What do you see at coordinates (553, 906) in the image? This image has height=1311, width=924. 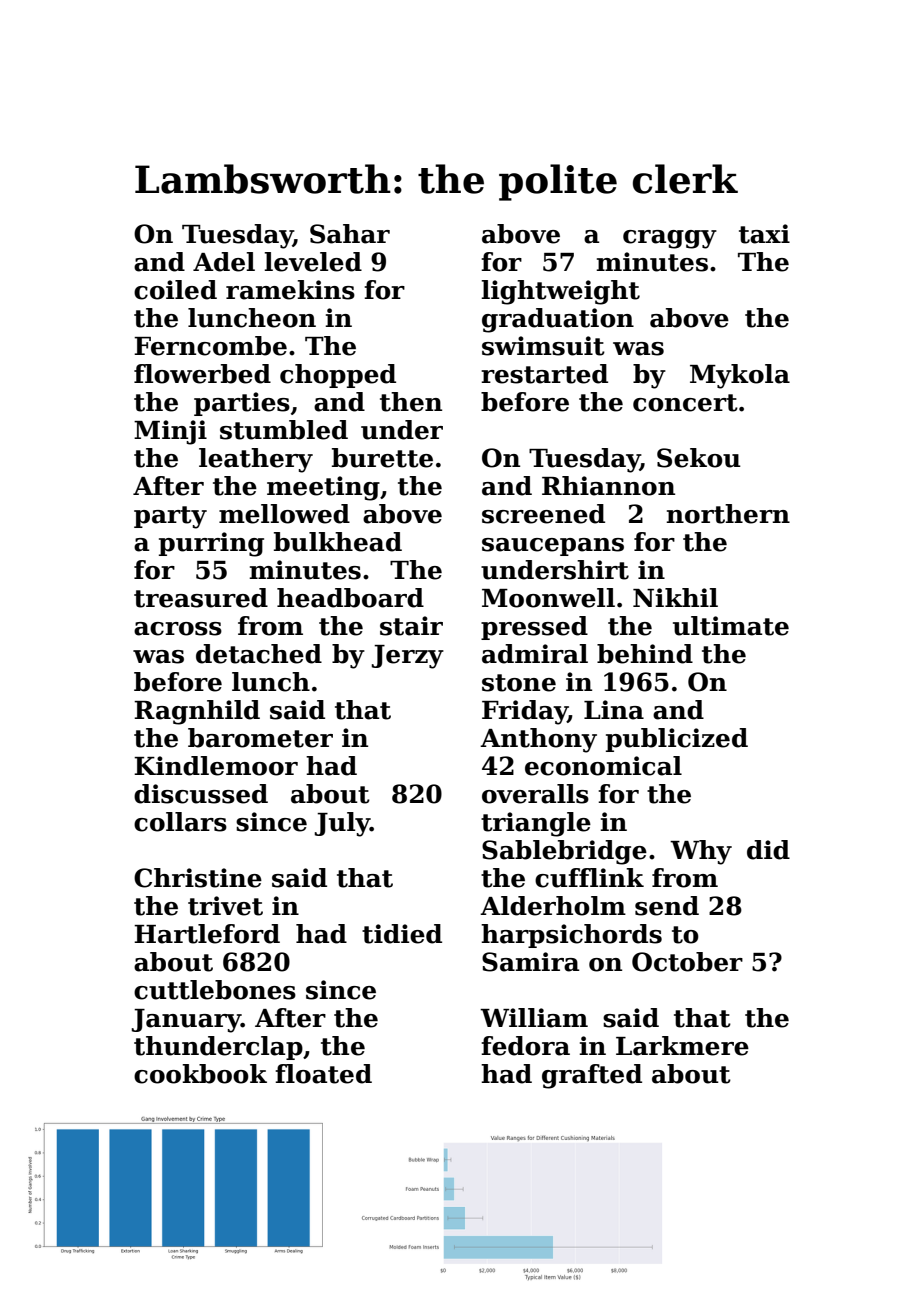 I see `Alderholm` at bounding box center [553, 906].
